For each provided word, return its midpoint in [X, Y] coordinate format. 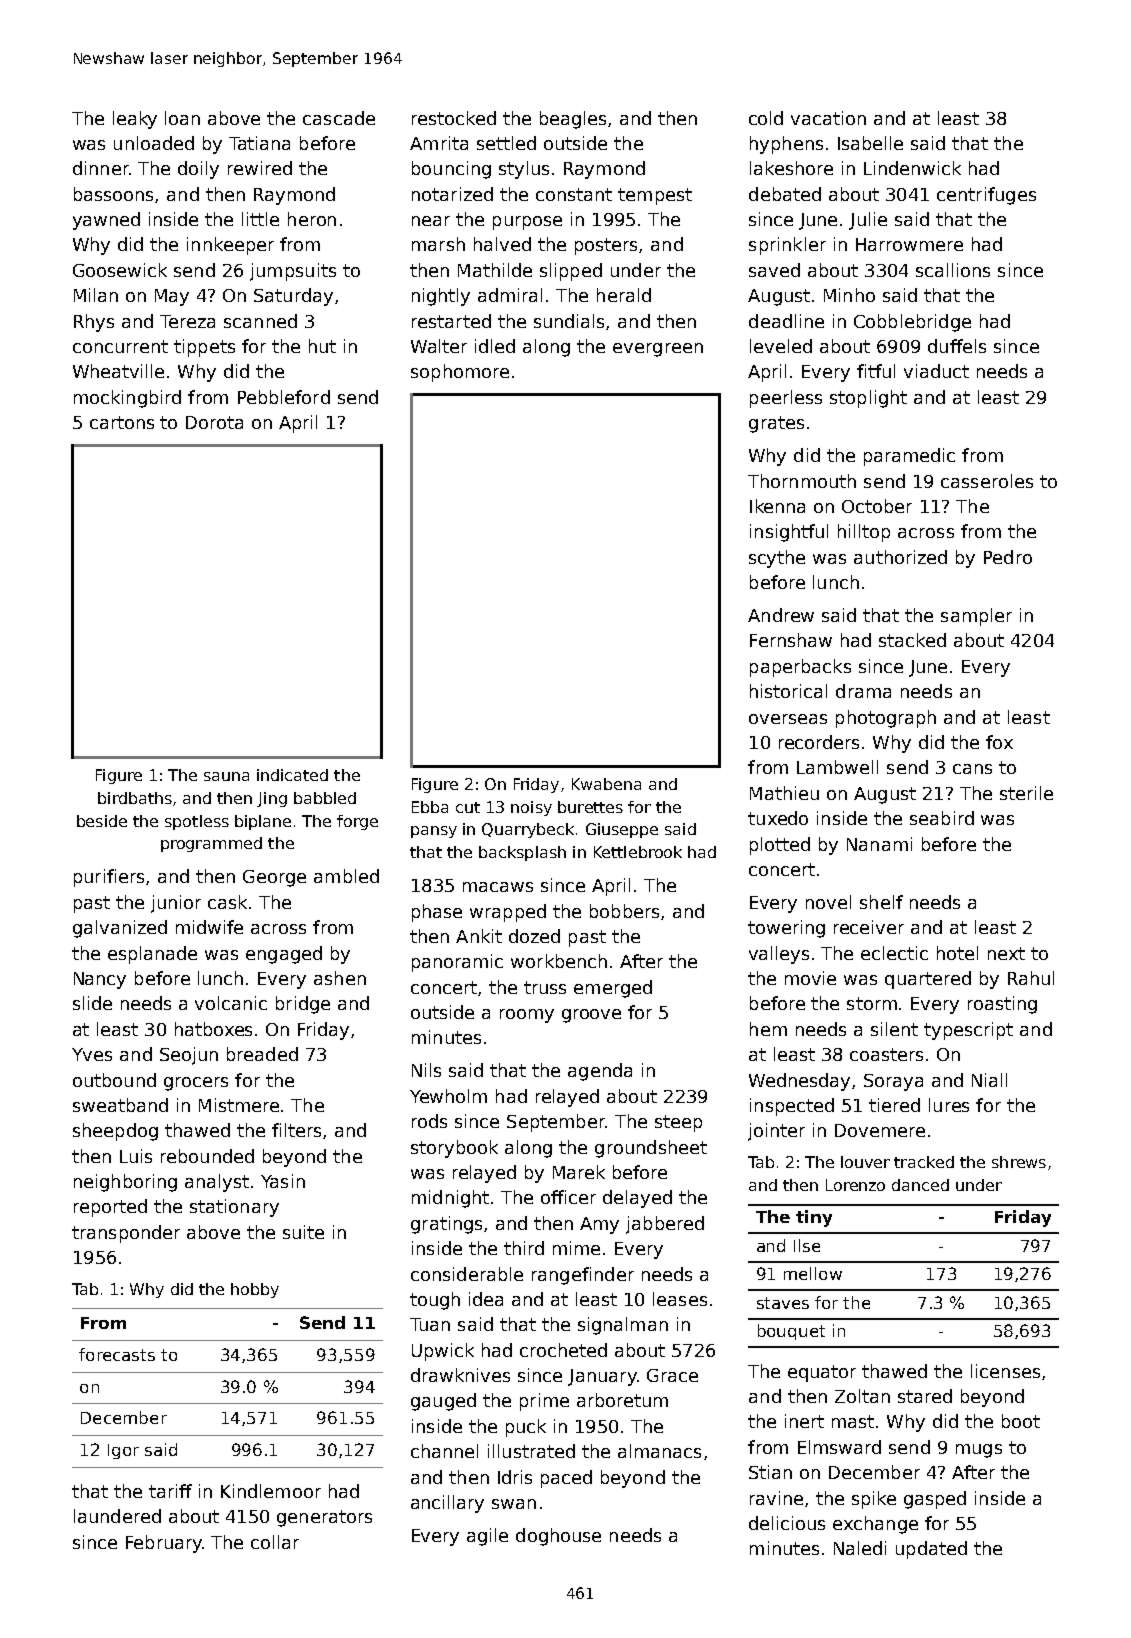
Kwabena [606, 784]
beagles [573, 120]
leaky [135, 120]
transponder [126, 1234]
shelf [881, 902]
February [164, 1544]
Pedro [1008, 557]
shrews [1019, 1162]
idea [486, 1299]
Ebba [430, 807]
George [274, 878]
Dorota [214, 422]
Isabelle [870, 143]
